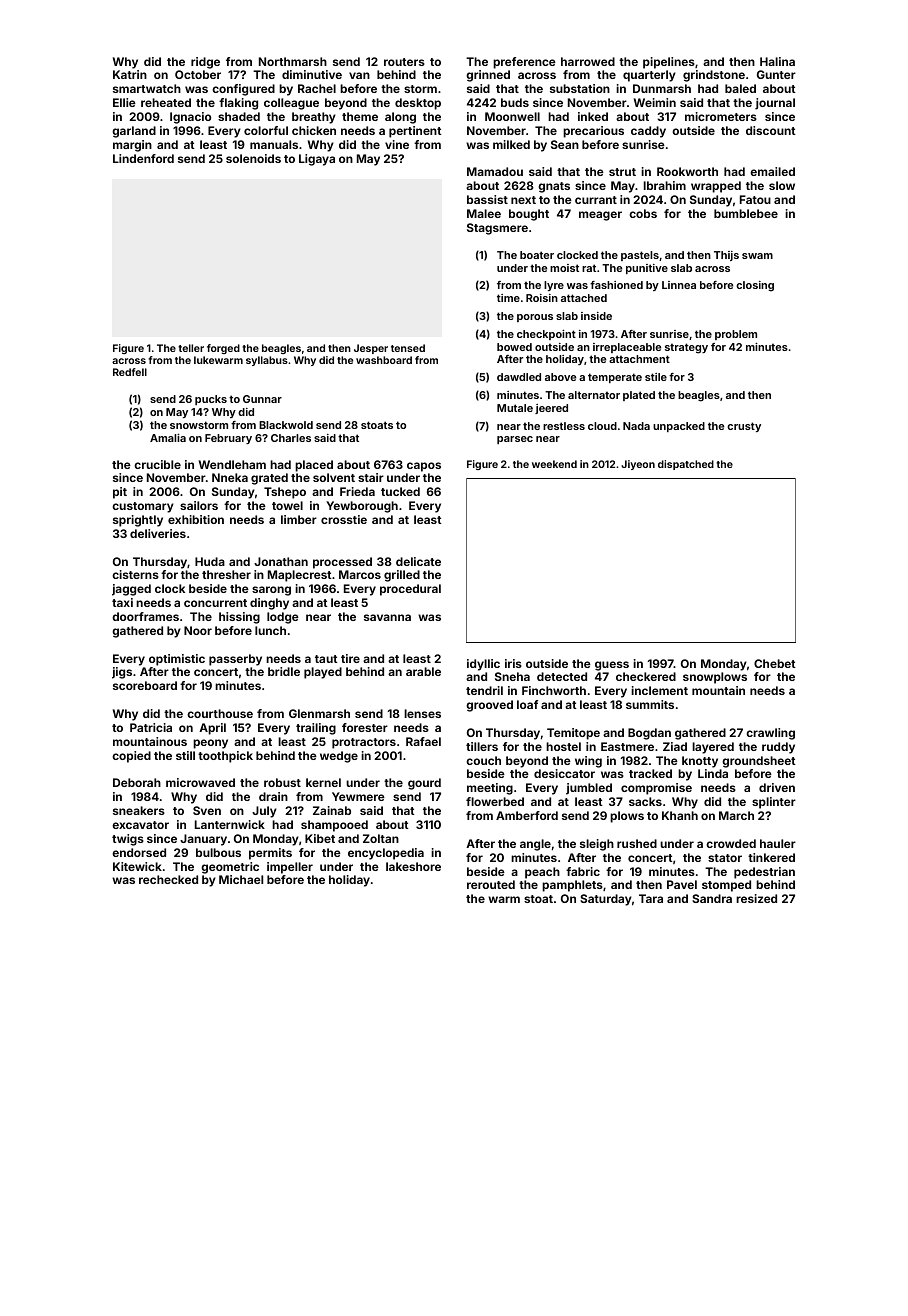 The image size is (908, 1316). I want to click on dispatched, so click(686, 465).
